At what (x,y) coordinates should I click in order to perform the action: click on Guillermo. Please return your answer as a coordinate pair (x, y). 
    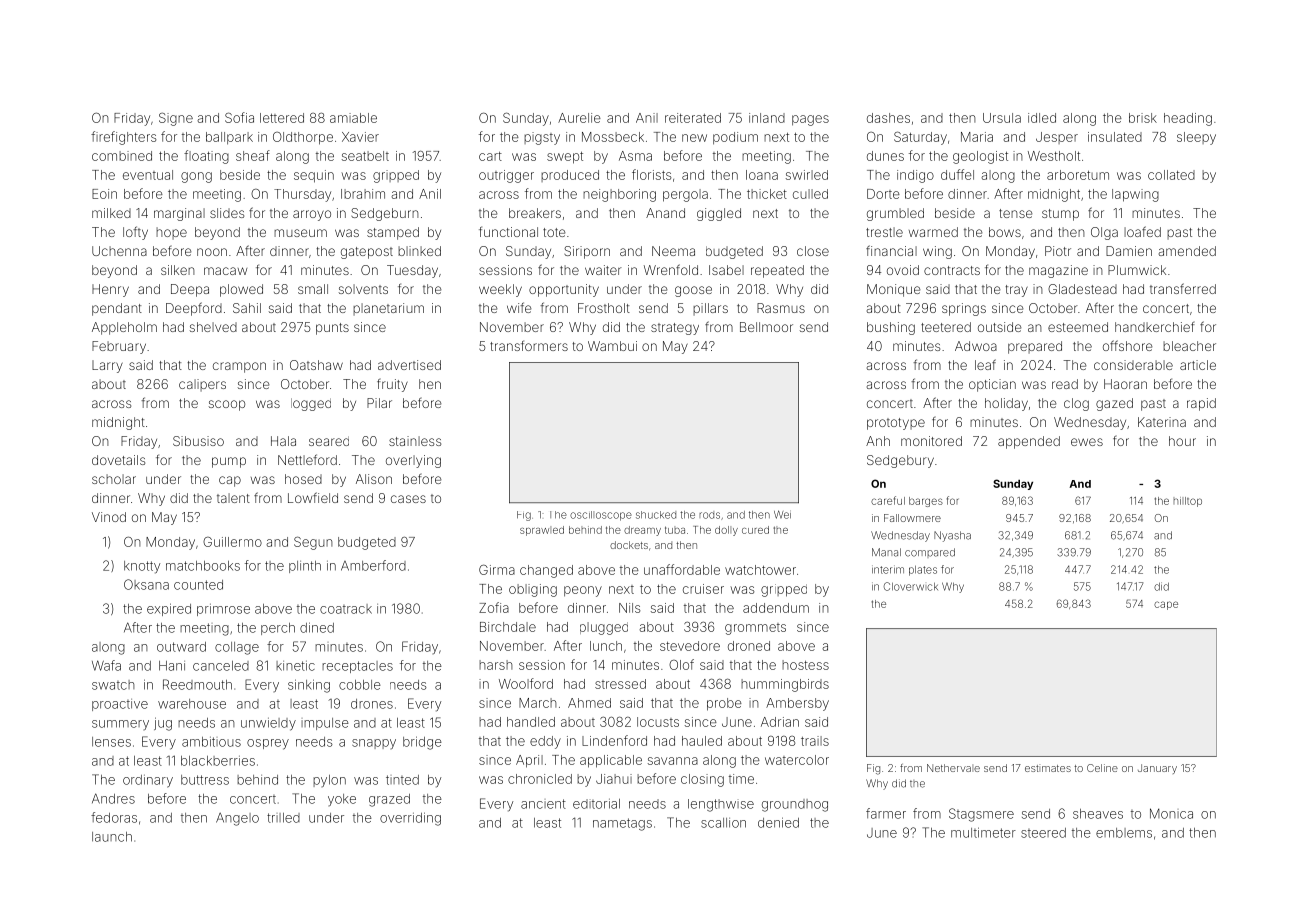
    Looking at the image, I should click on (232, 542).
